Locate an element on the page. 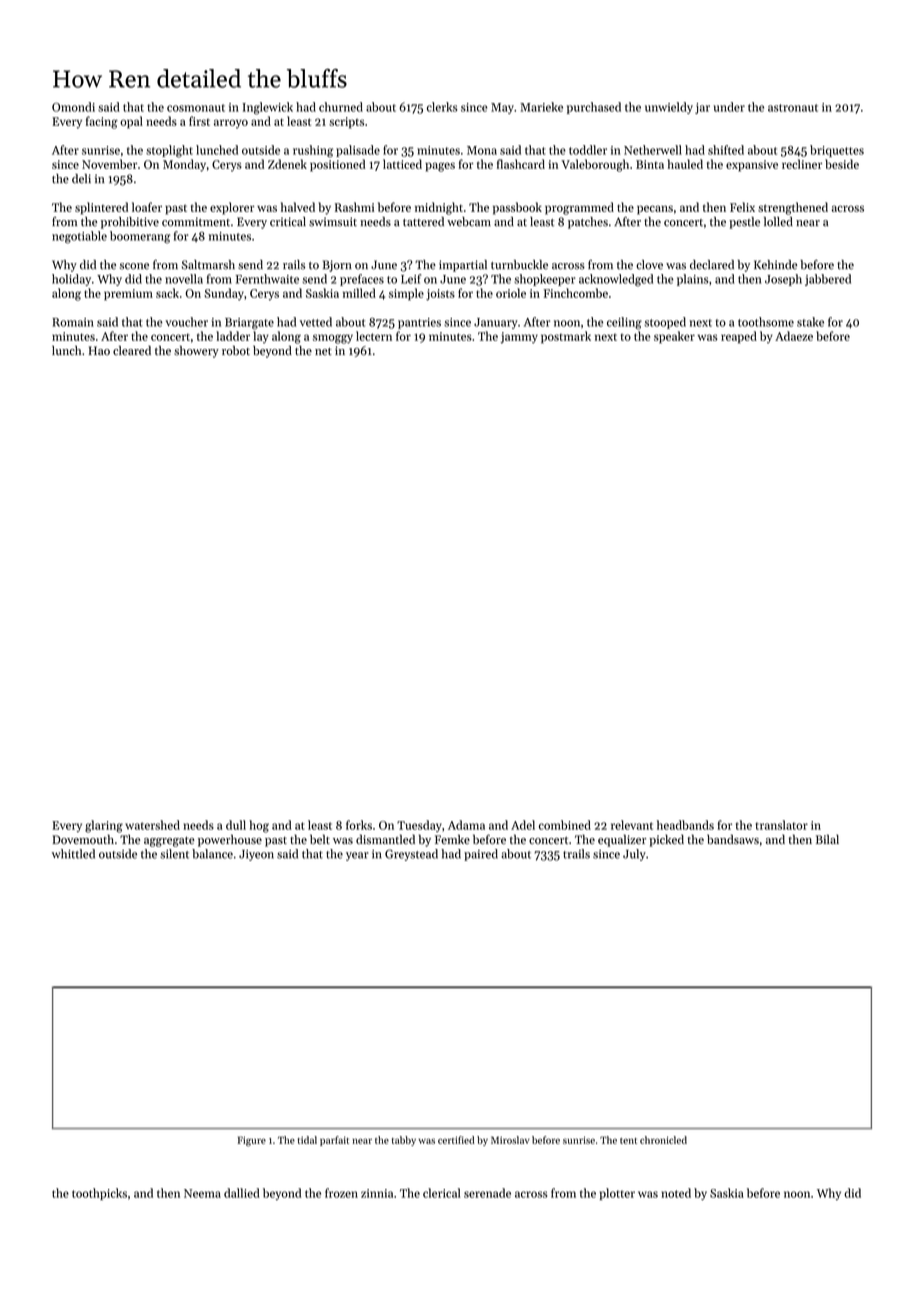  zinnia is located at coordinates (377, 1193).
